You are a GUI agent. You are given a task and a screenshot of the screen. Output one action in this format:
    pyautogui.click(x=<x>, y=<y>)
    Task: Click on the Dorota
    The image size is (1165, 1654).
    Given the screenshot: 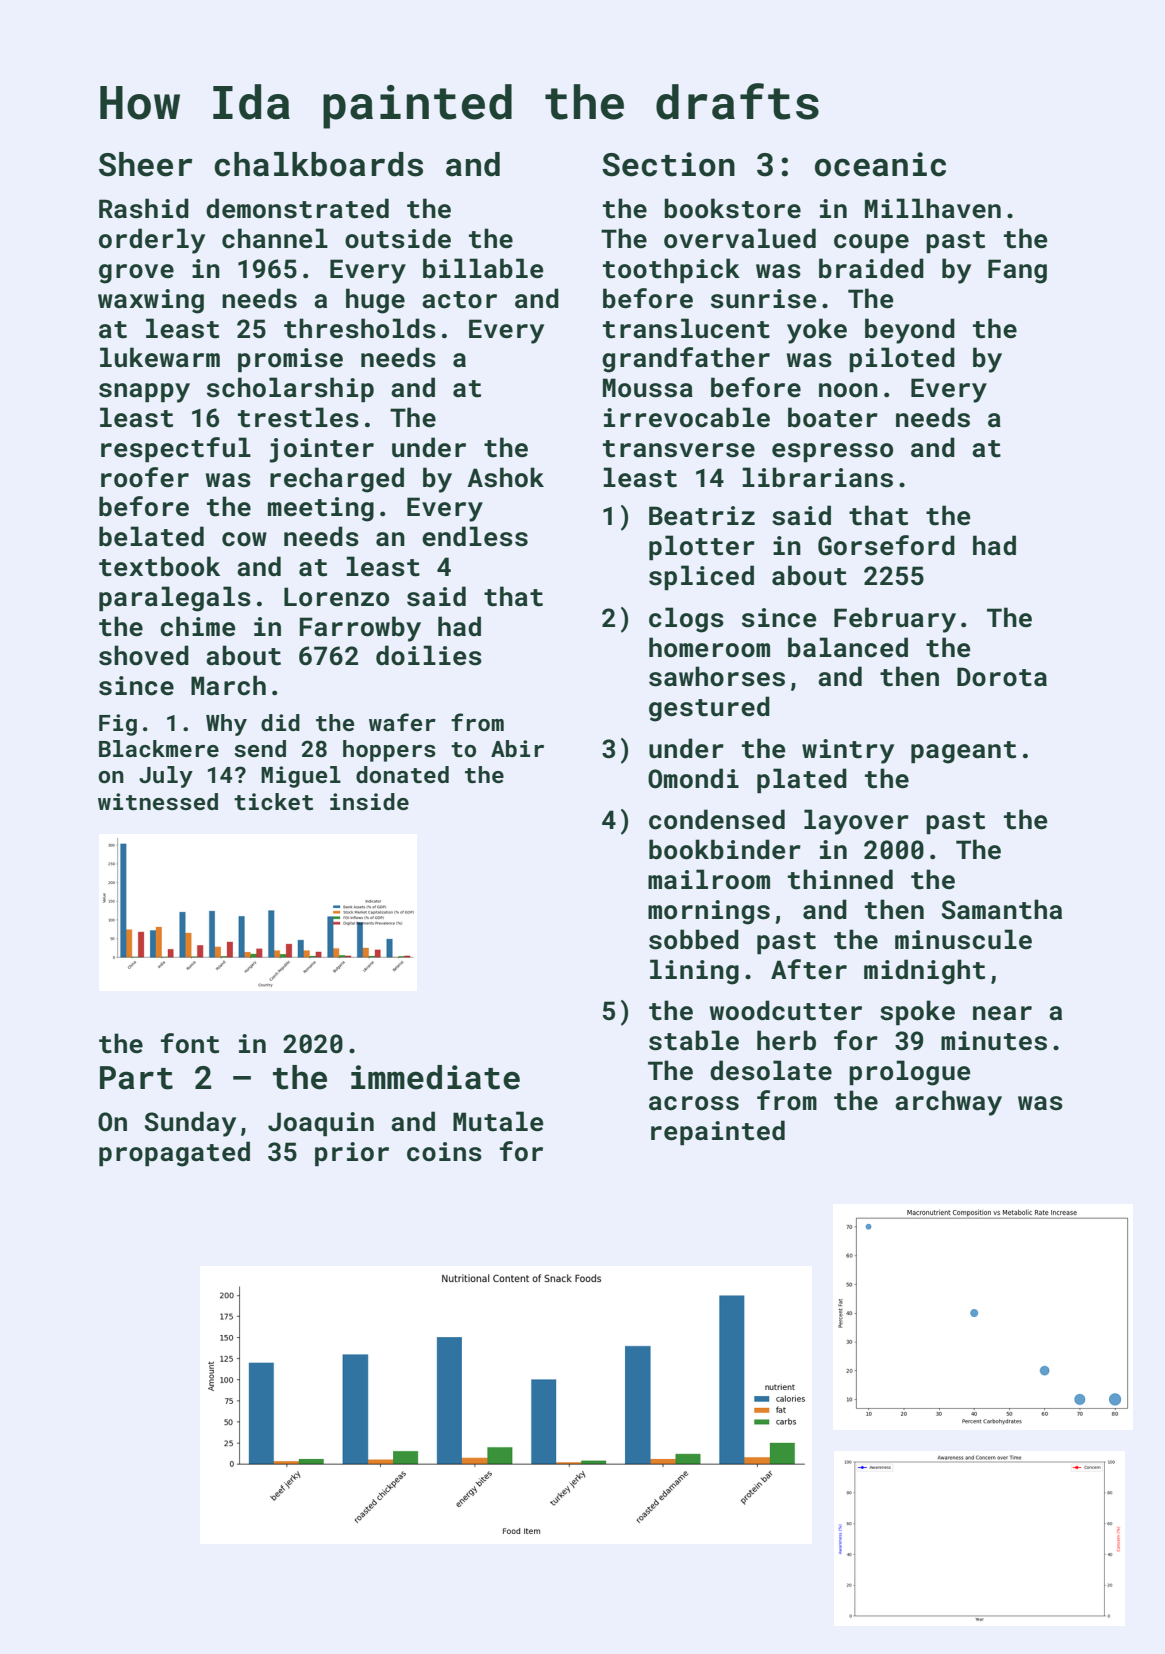 What is the action you would take?
    pyautogui.click(x=1002, y=677)
